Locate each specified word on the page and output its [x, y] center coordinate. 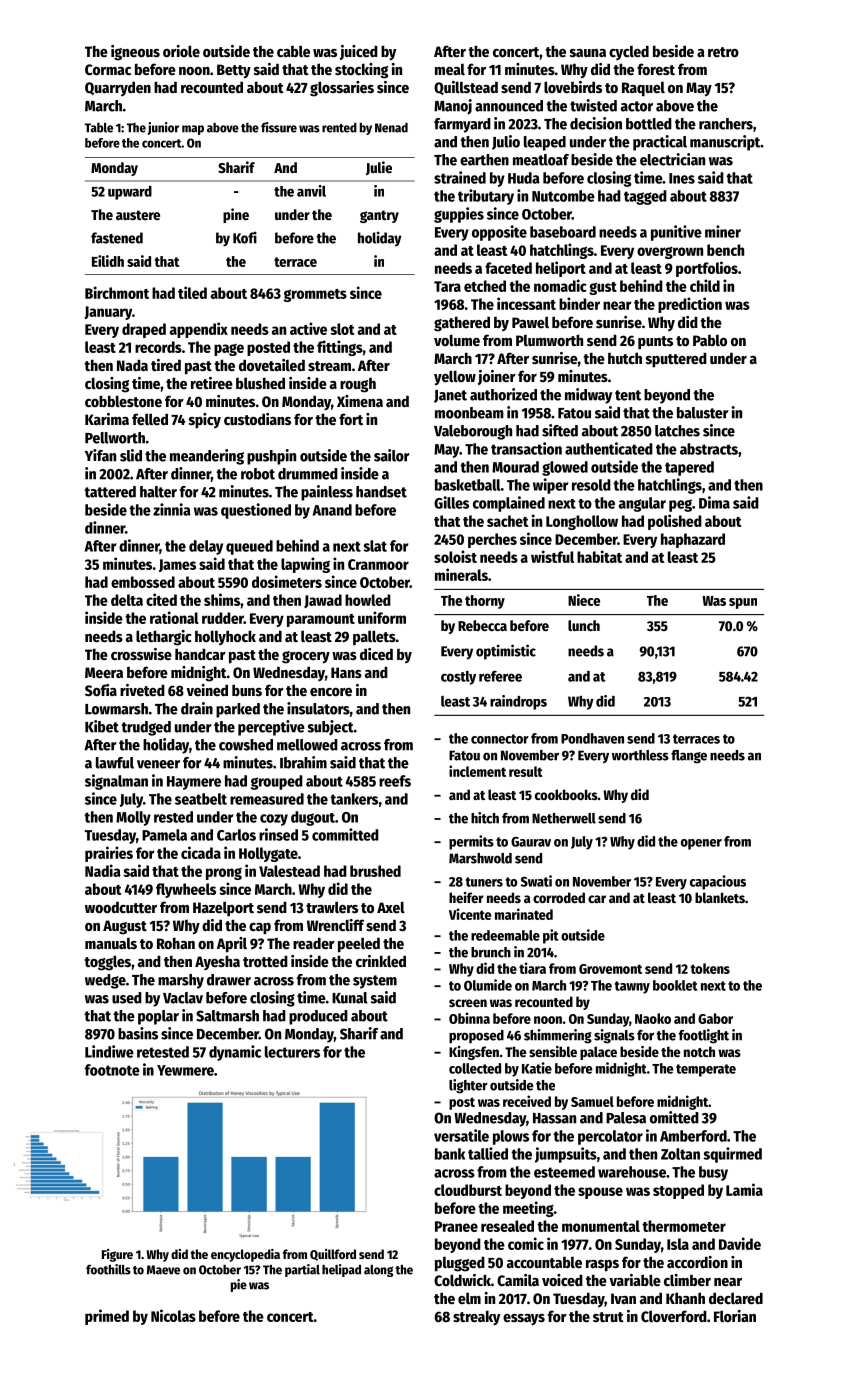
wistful [552, 556]
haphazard [693, 540]
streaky [476, 1317]
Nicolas [173, 1315]
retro [723, 52]
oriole [181, 51]
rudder [223, 618]
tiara [532, 968]
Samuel [592, 1101]
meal [450, 69]
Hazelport [223, 908]
